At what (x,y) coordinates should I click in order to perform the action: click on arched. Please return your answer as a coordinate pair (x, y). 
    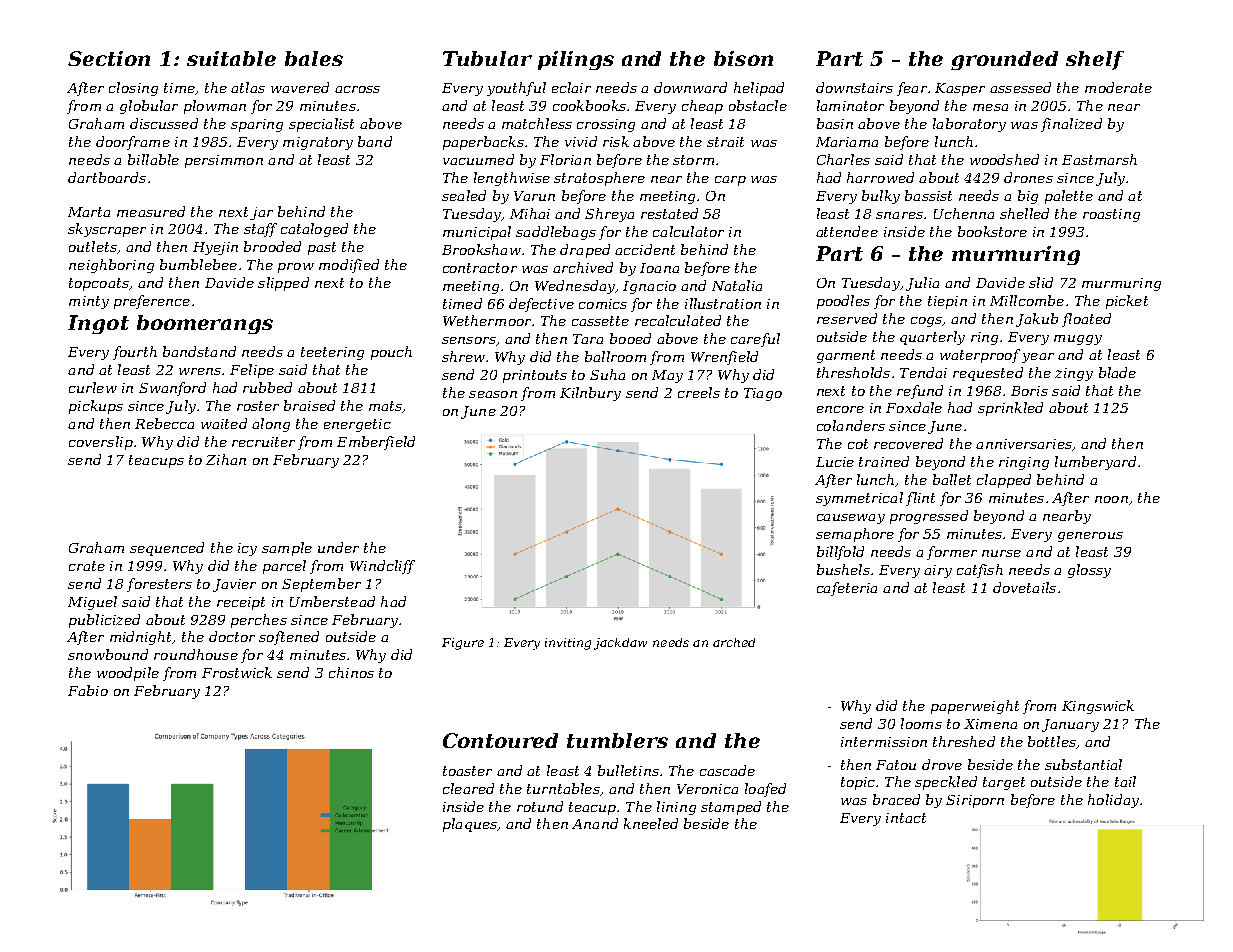
    Looking at the image, I should click on (734, 642).
